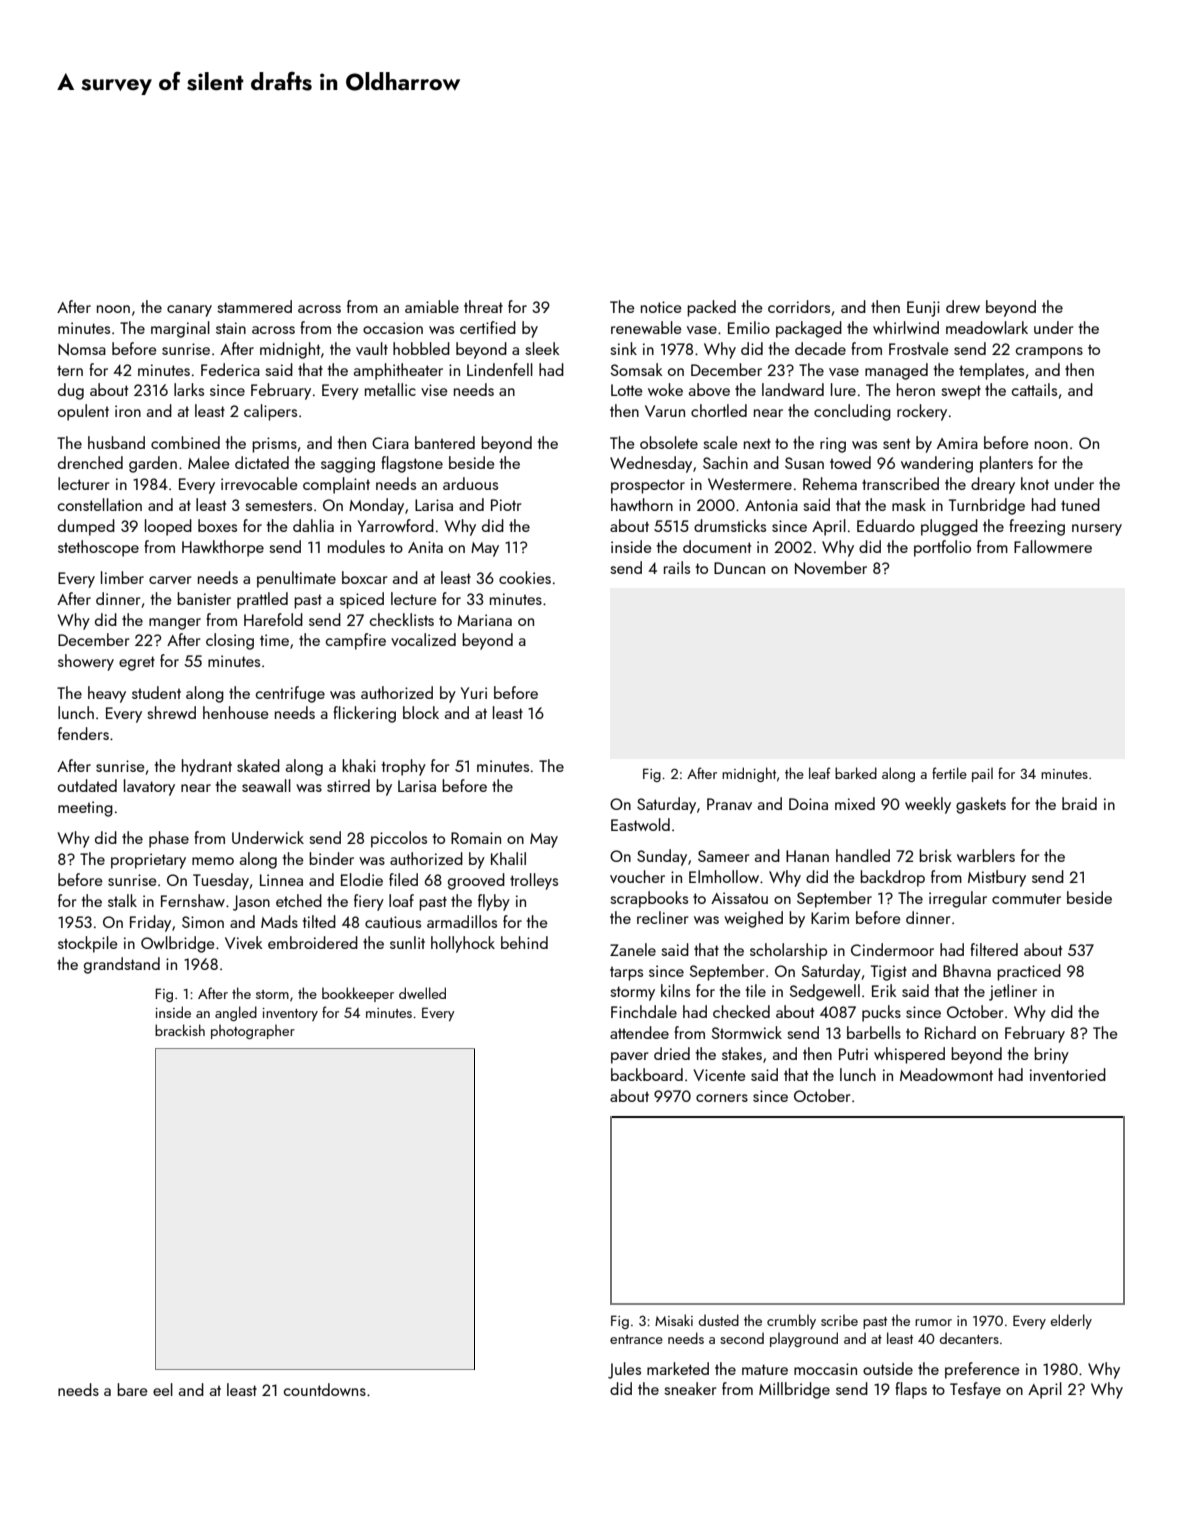 The image size is (1182, 1529). Describe the element at coordinates (719, 1075) in the page. I see `Vicente` at that location.
